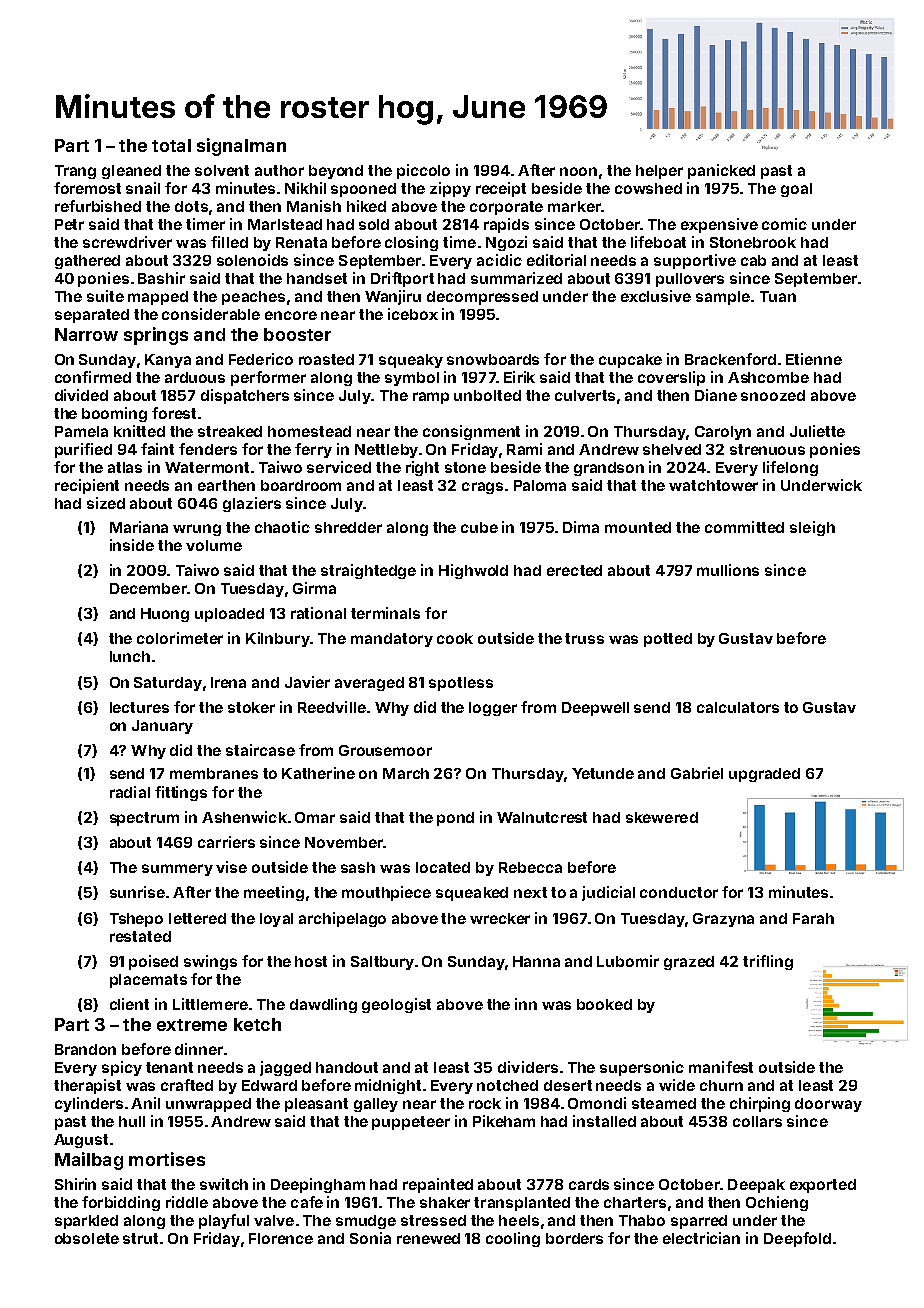  I want to click on cooling, so click(513, 1239).
